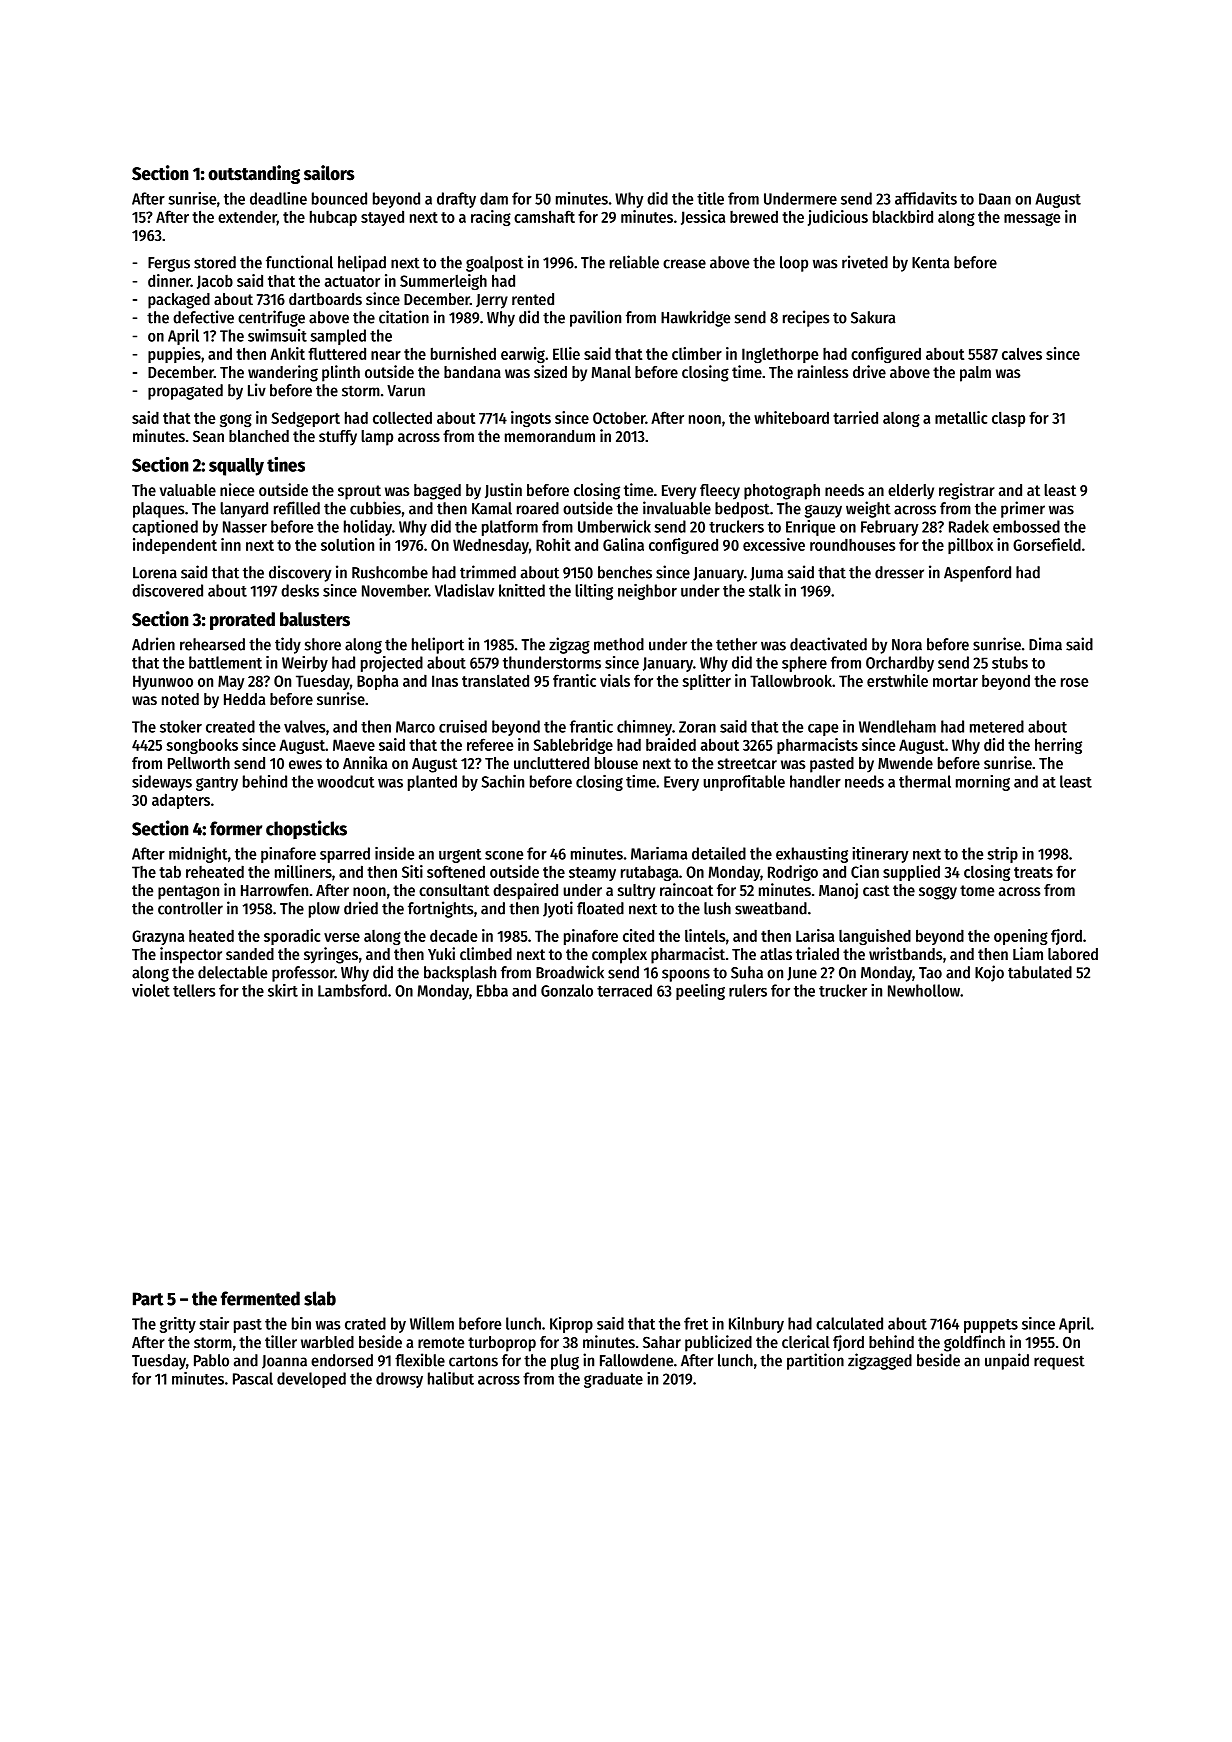 The height and width of the image is (1742, 1232). What do you see at coordinates (1073, 954) in the image?
I see `labored` at bounding box center [1073, 954].
